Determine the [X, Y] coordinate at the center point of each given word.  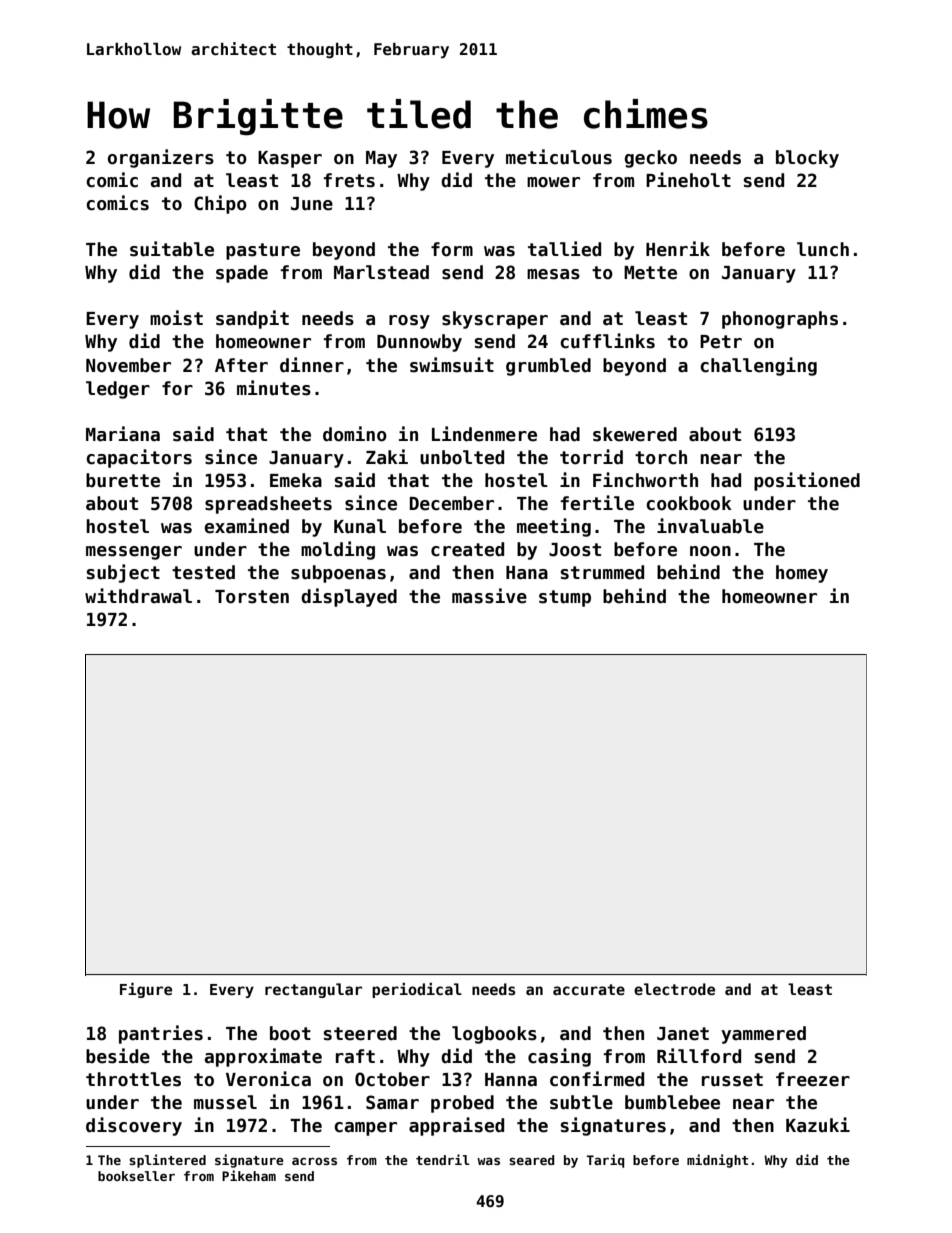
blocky [807, 159]
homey [802, 574]
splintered [167, 1161]
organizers [161, 158]
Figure [146, 990]
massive [489, 596]
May [381, 159]
